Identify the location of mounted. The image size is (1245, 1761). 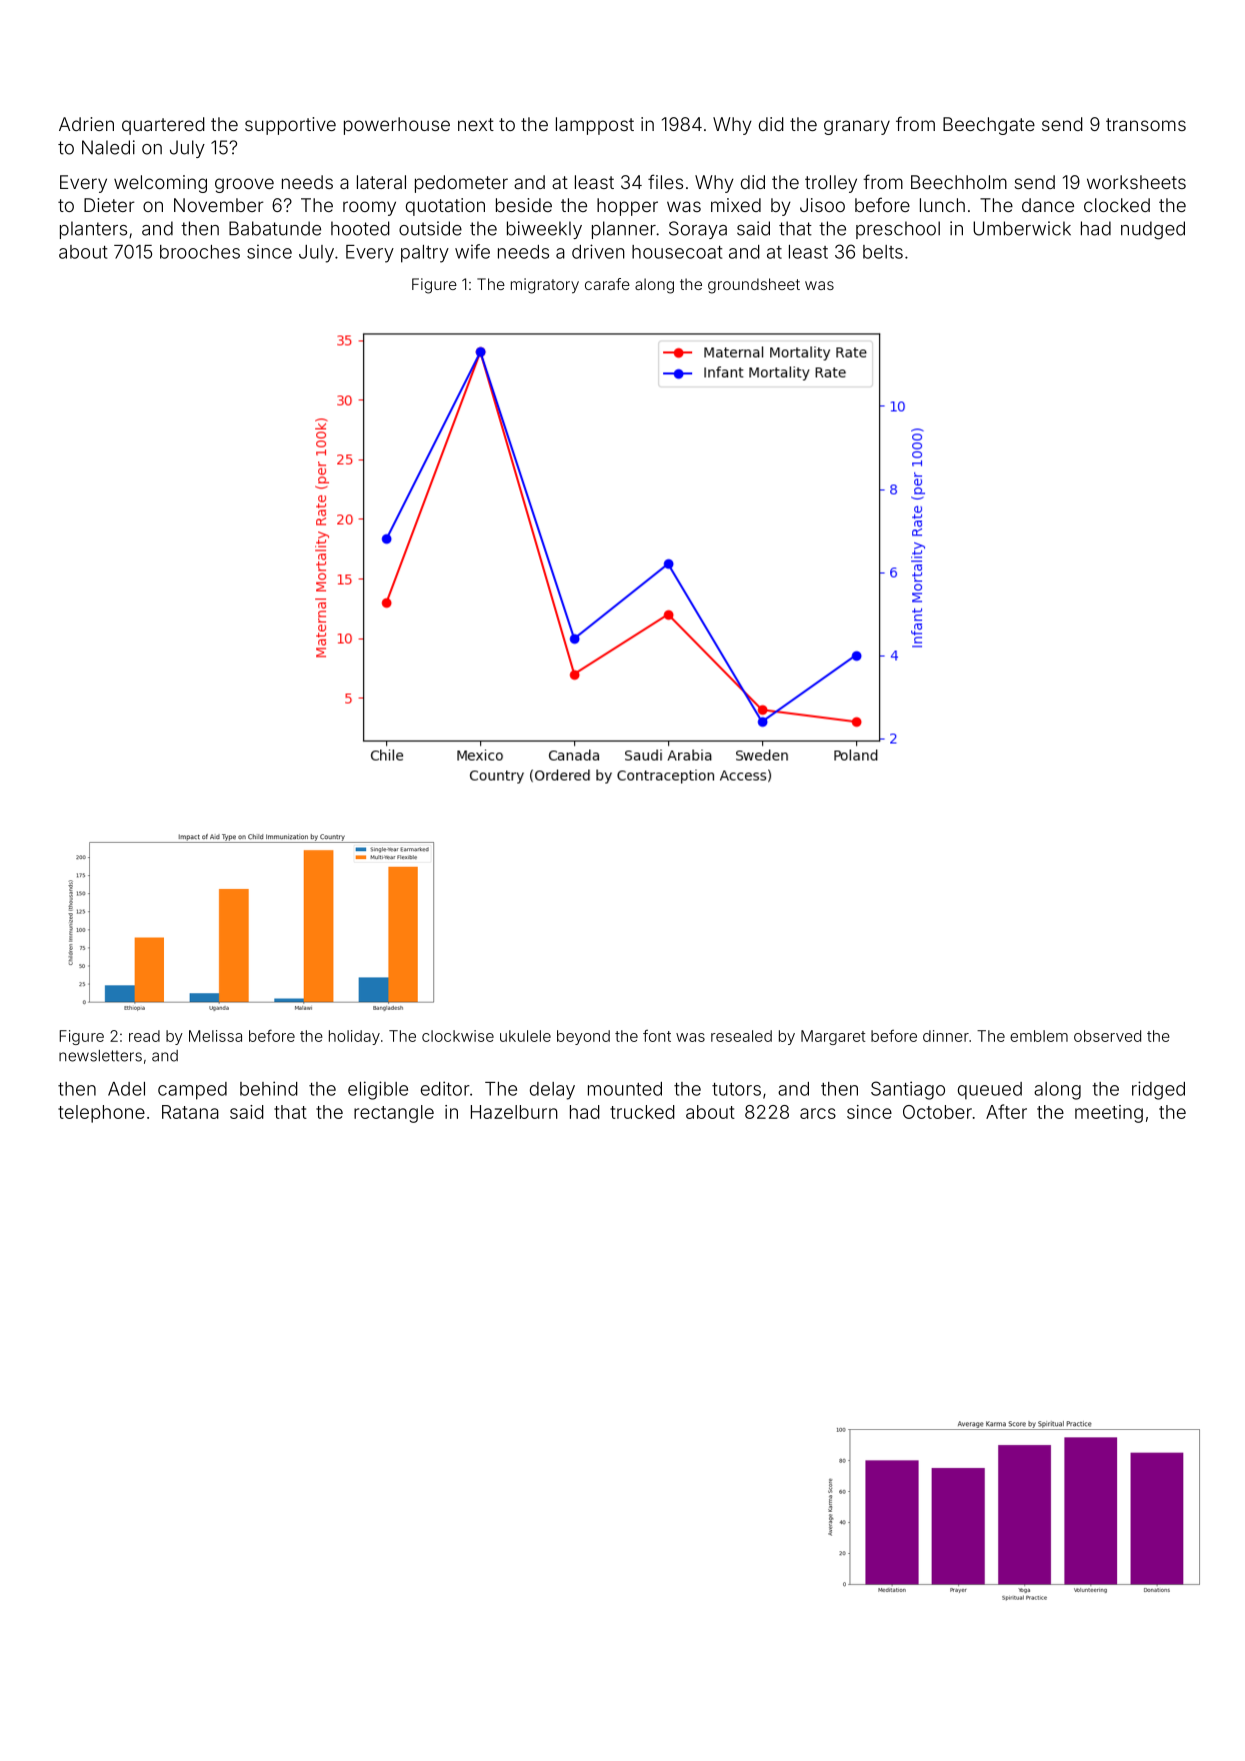
(625, 1089).
